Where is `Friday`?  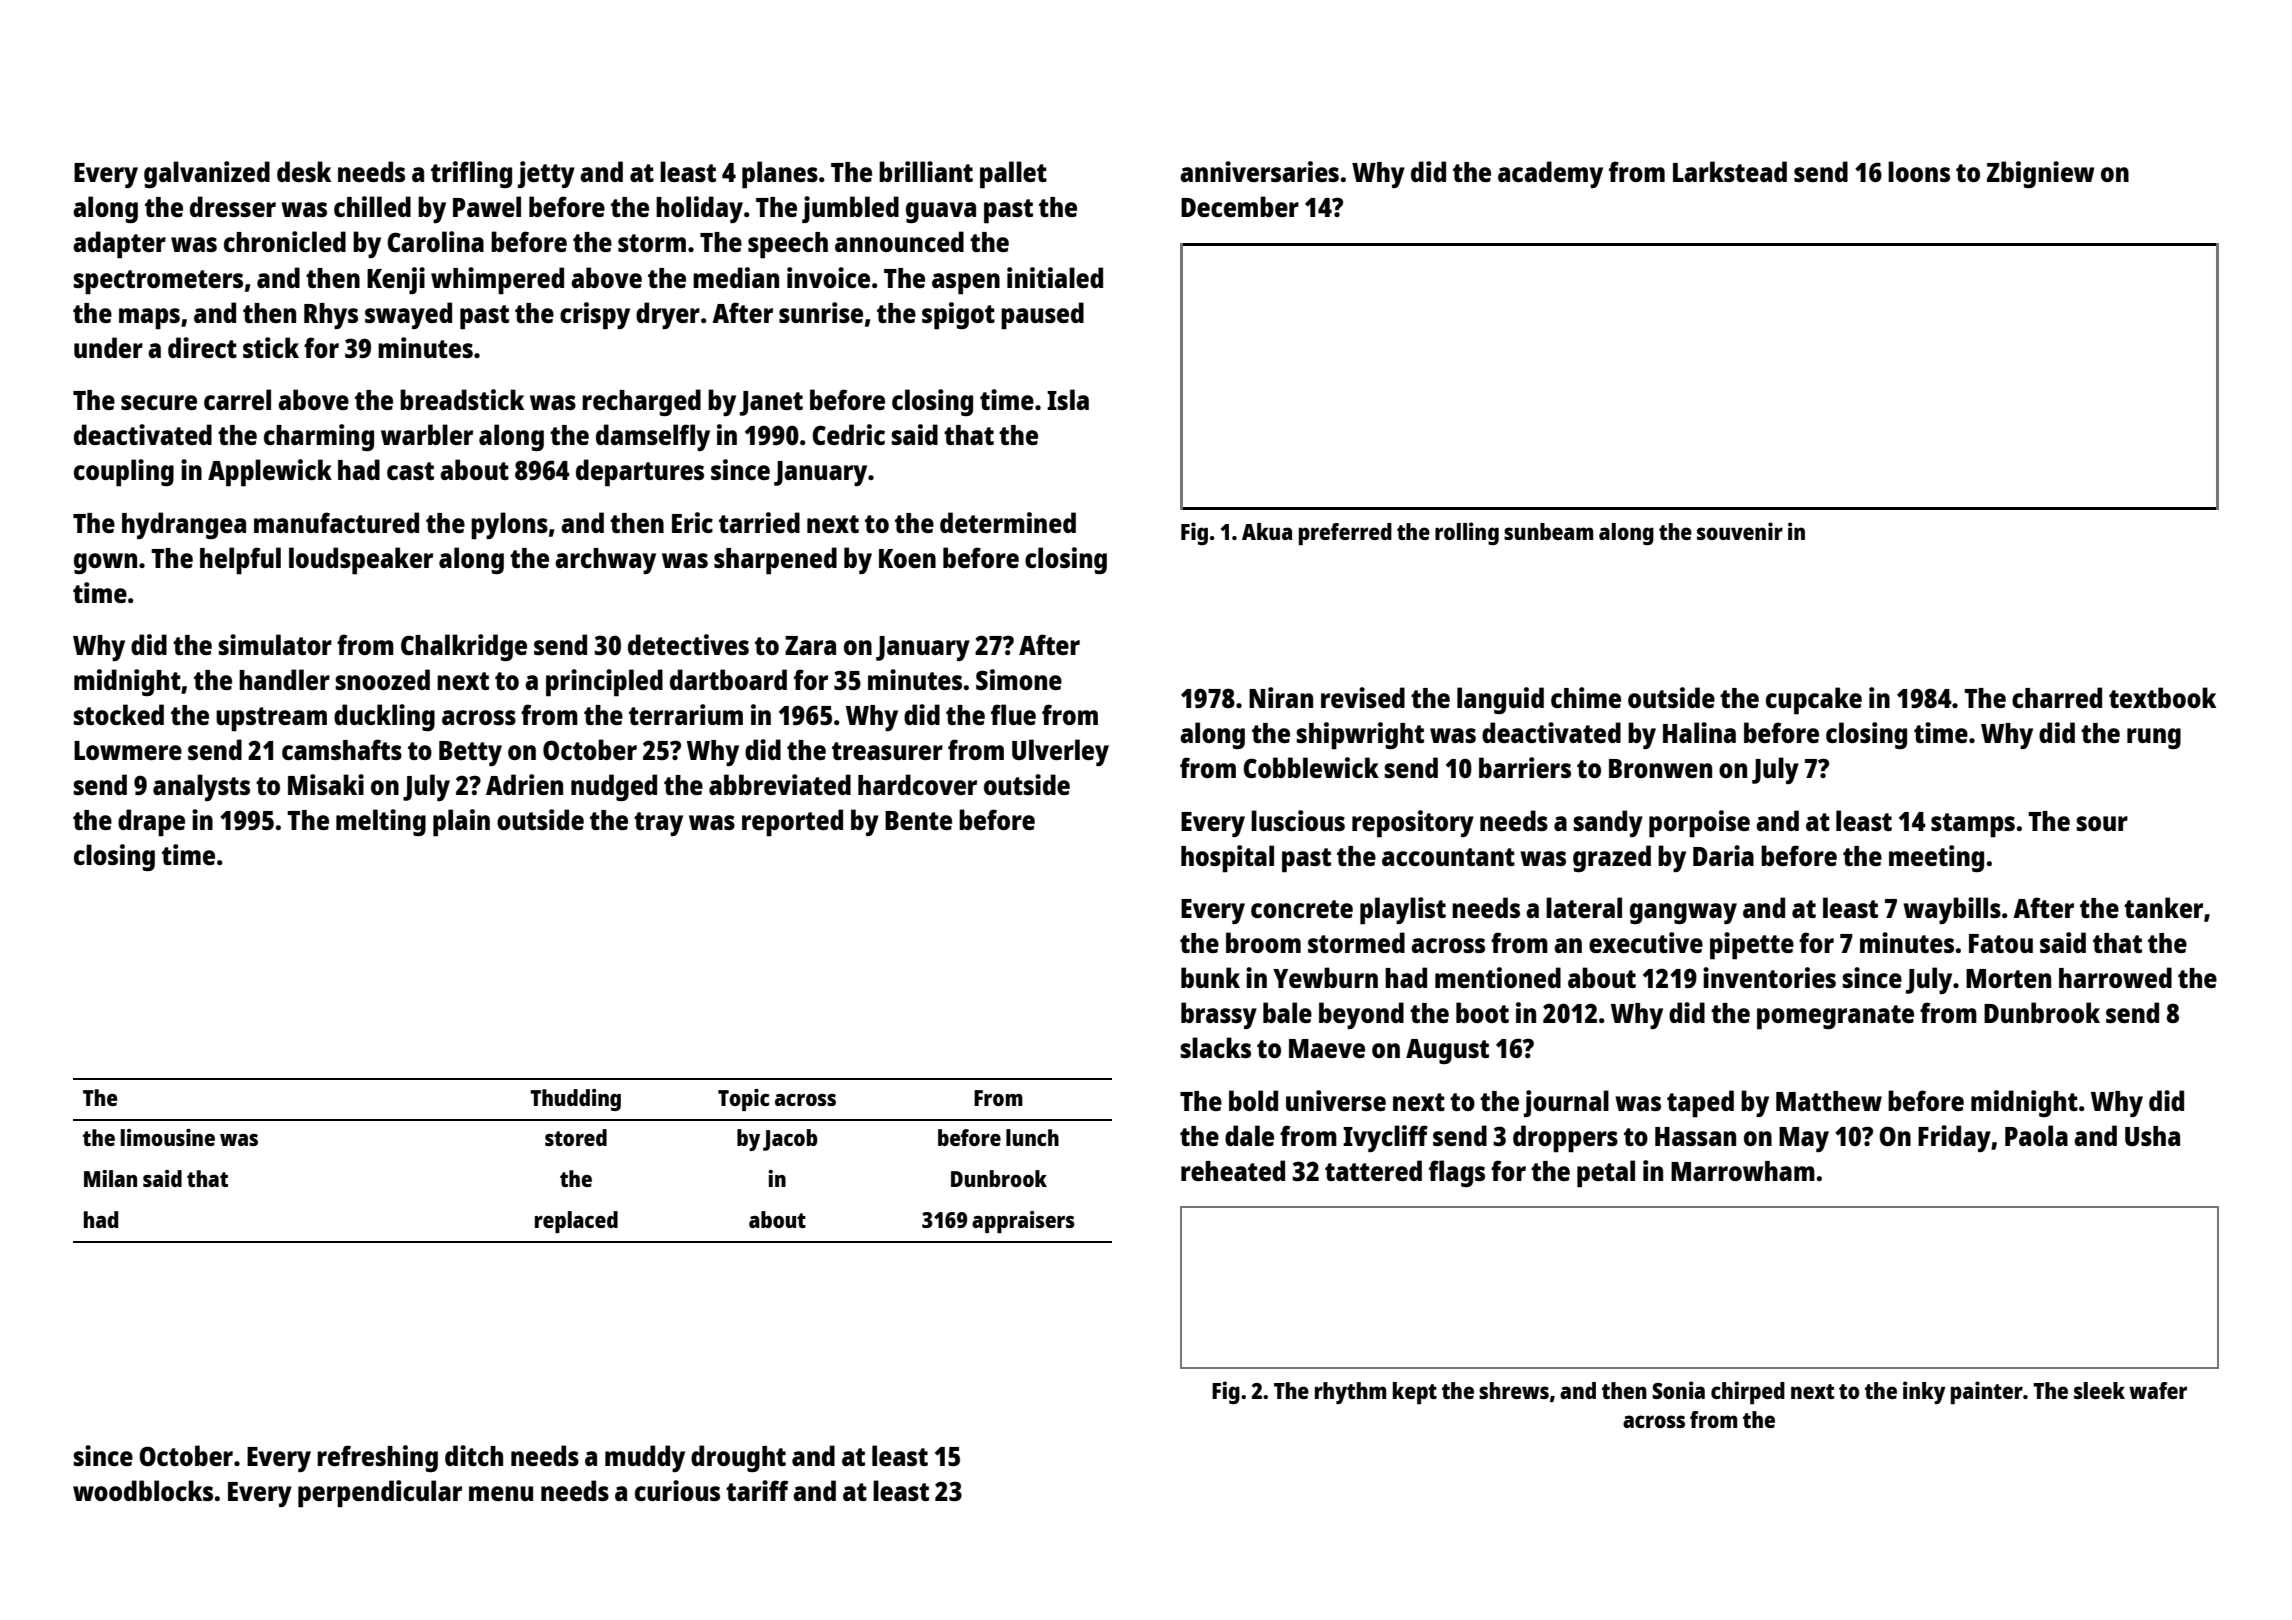
Friday is located at coordinates (1954, 1138).
